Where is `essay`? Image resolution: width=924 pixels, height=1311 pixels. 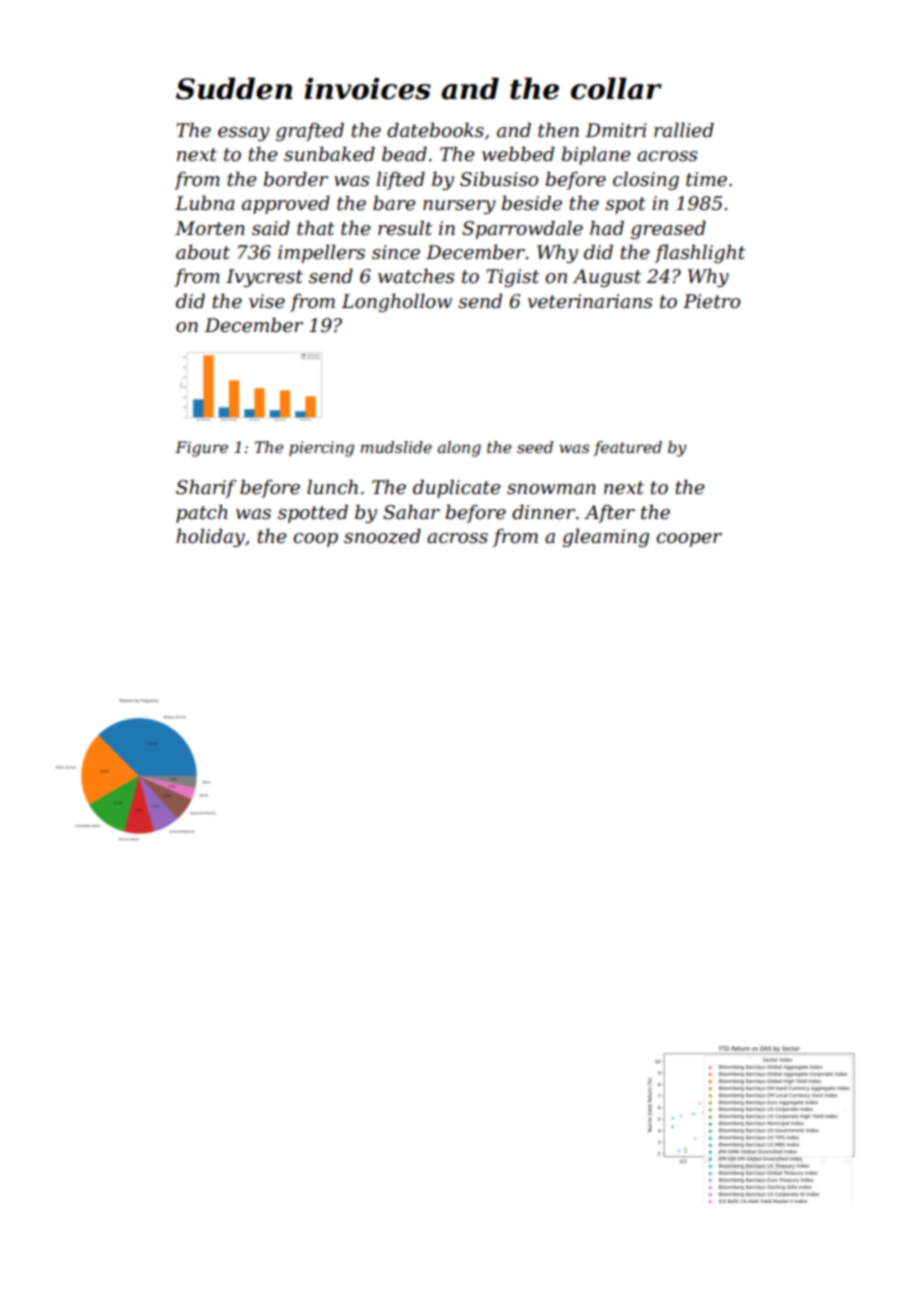
essay is located at coordinates (244, 134).
